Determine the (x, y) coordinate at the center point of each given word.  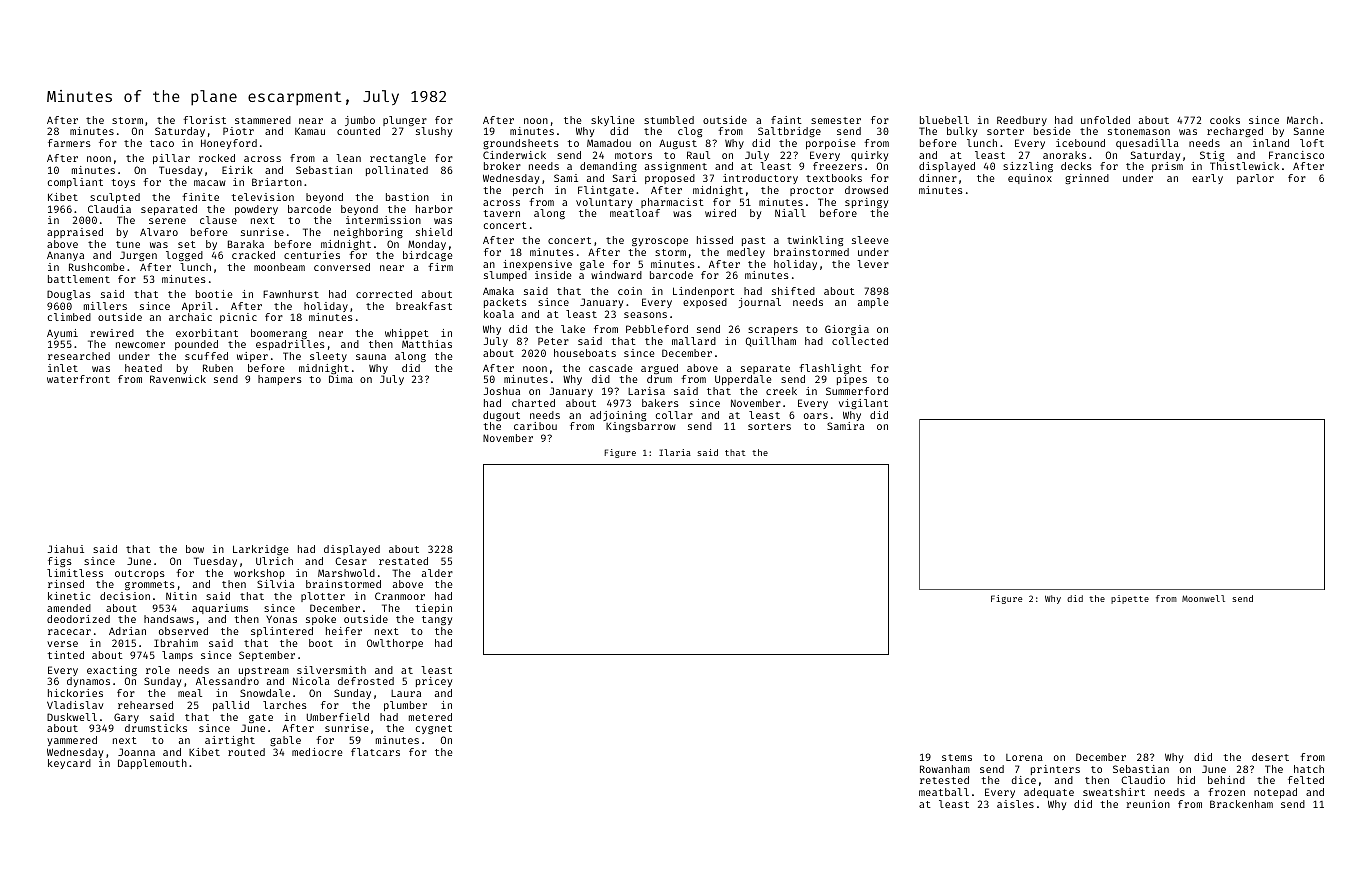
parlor (1255, 179)
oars (816, 416)
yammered (72, 741)
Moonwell (1203, 598)
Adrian (127, 631)
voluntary (604, 203)
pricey (434, 682)
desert (1270, 757)
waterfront (78, 379)
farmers (69, 143)
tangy (437, 620)
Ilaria (675, 452)
